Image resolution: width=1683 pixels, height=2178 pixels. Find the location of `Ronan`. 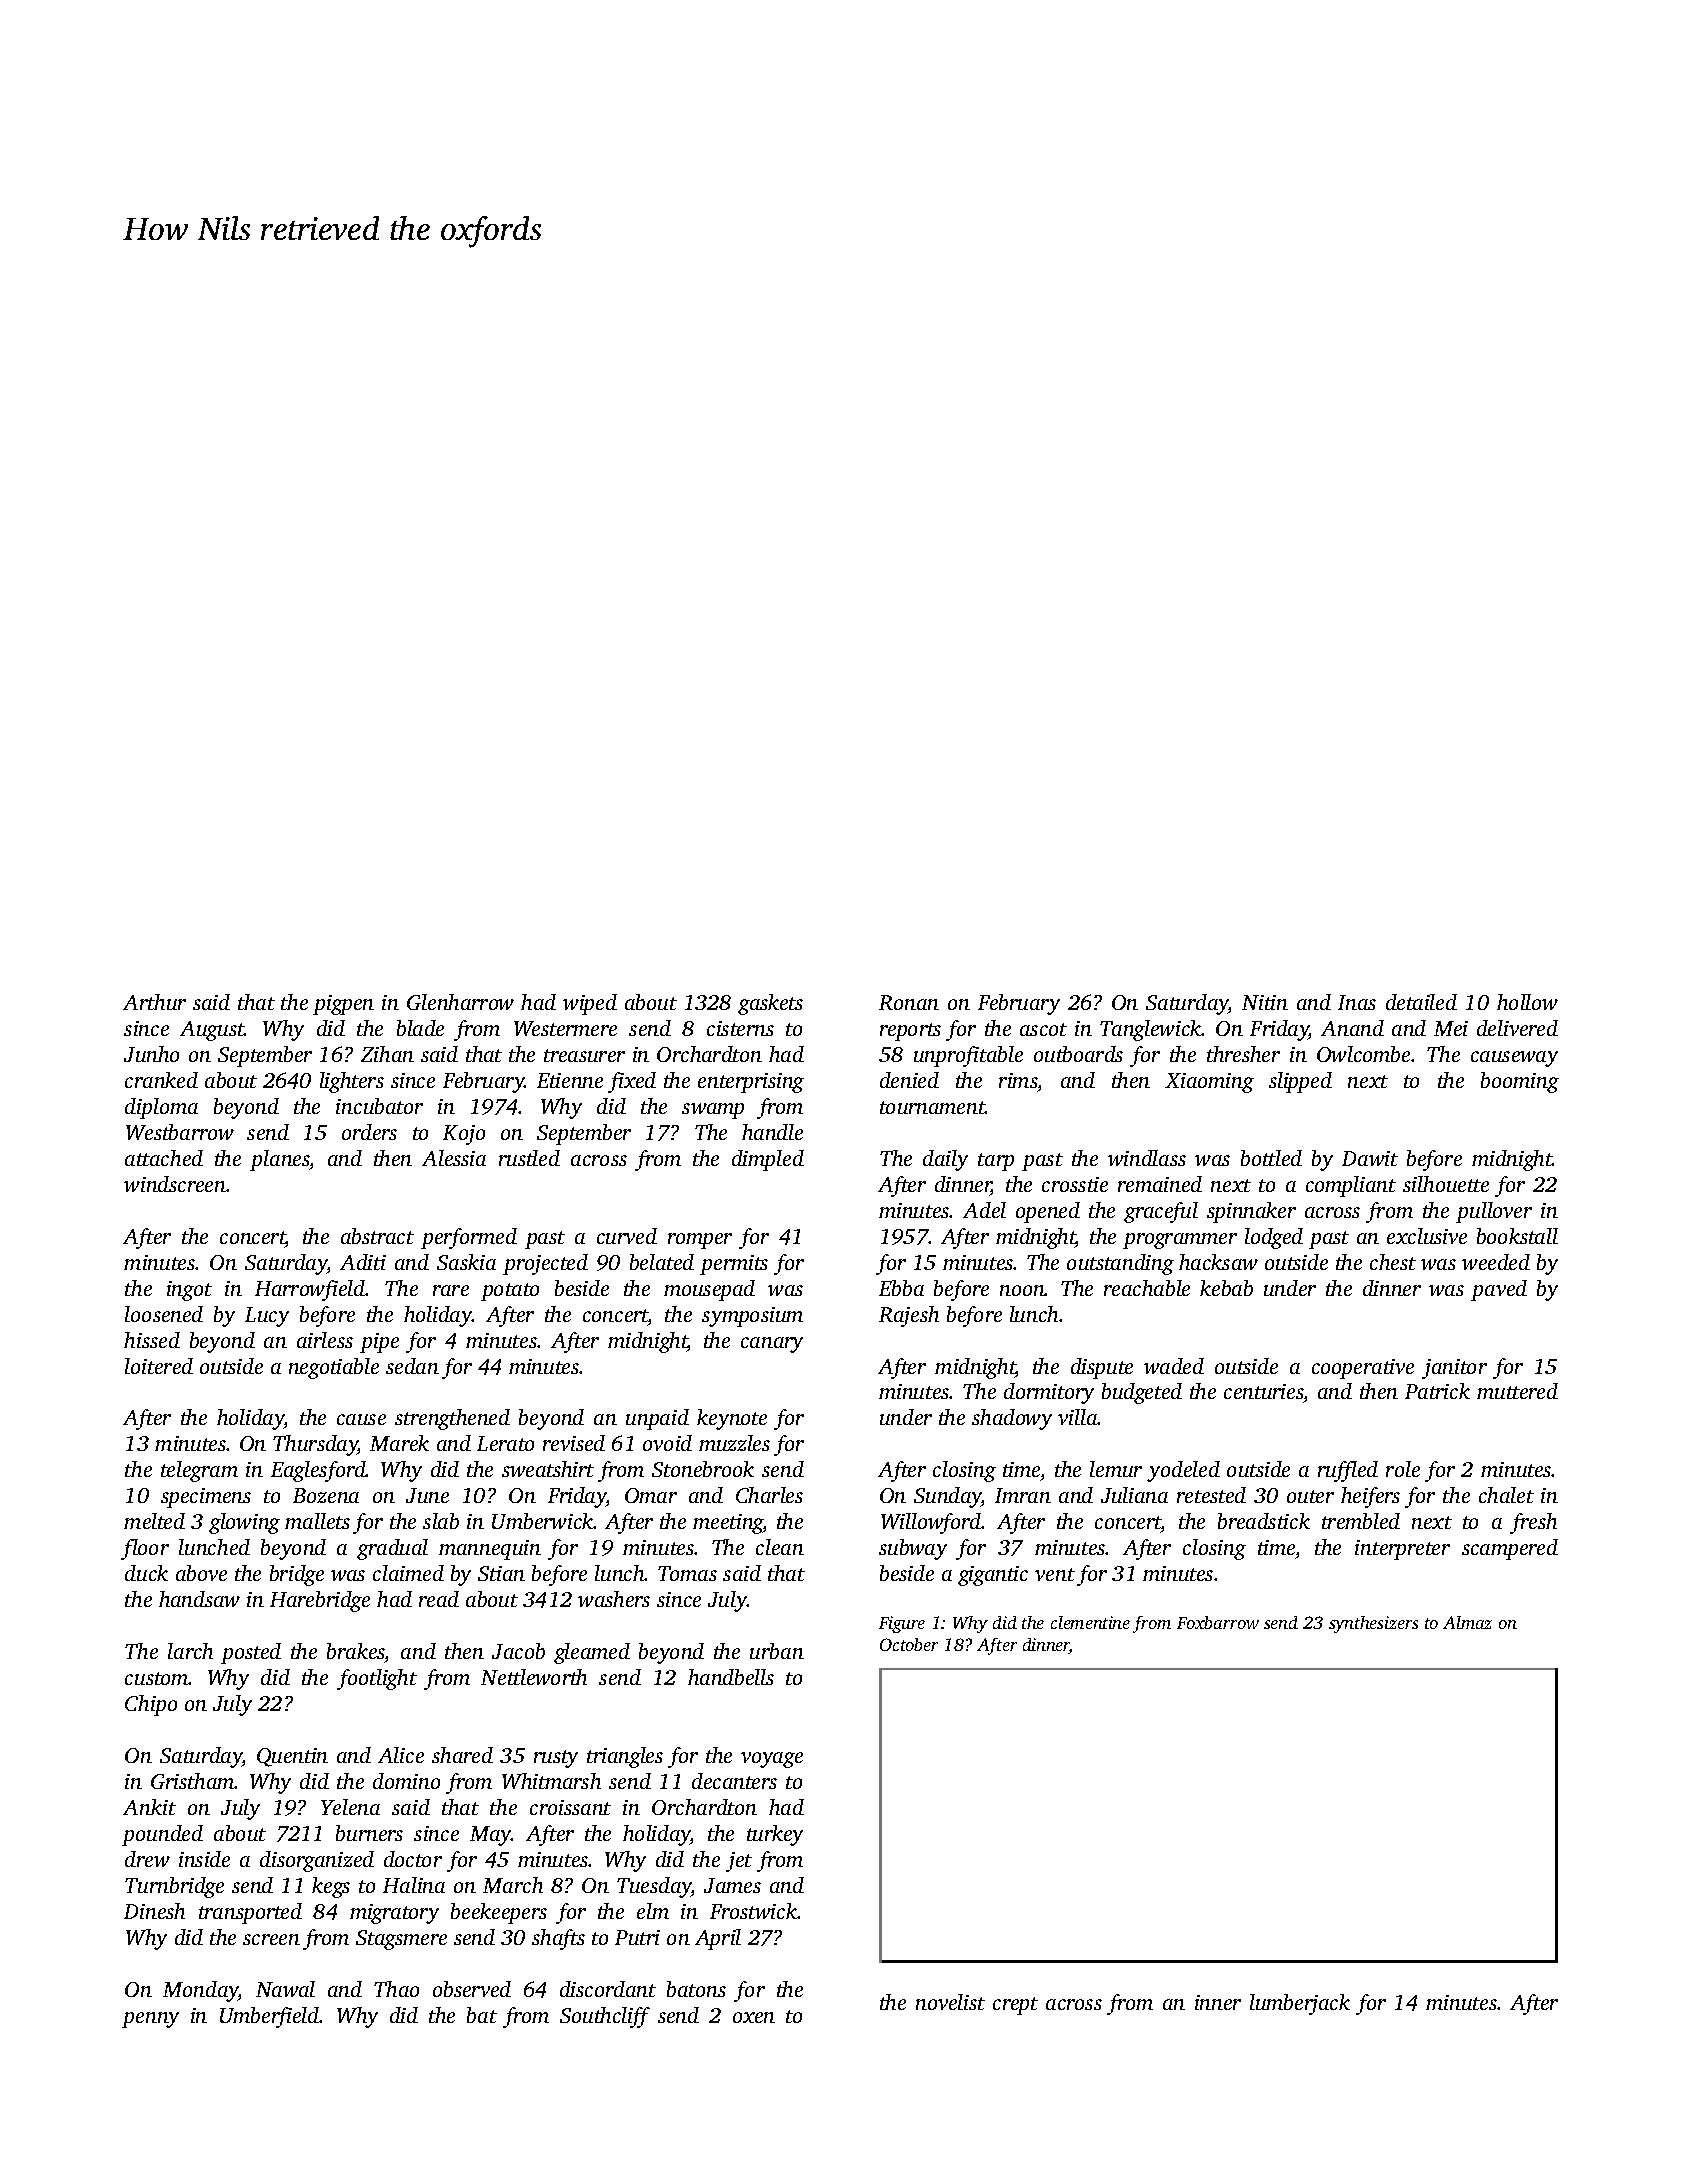

Ronan is located at coordinates (909, 1002).
